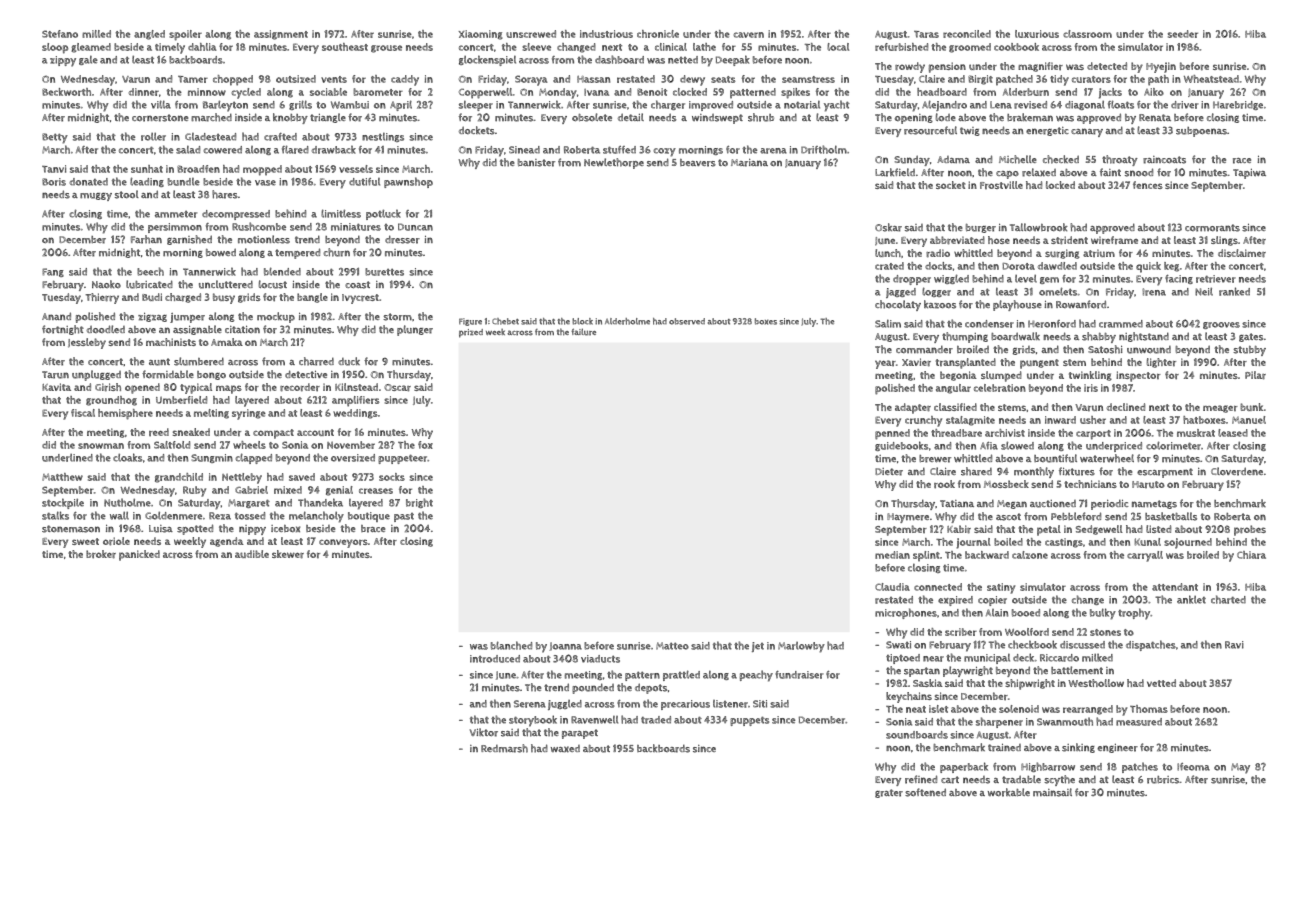 This screenshot has height=924, width=1308. What do you see at coordinates (889, 793) in the screenshot?
I see `grater` at bounding box center [889, 793].
